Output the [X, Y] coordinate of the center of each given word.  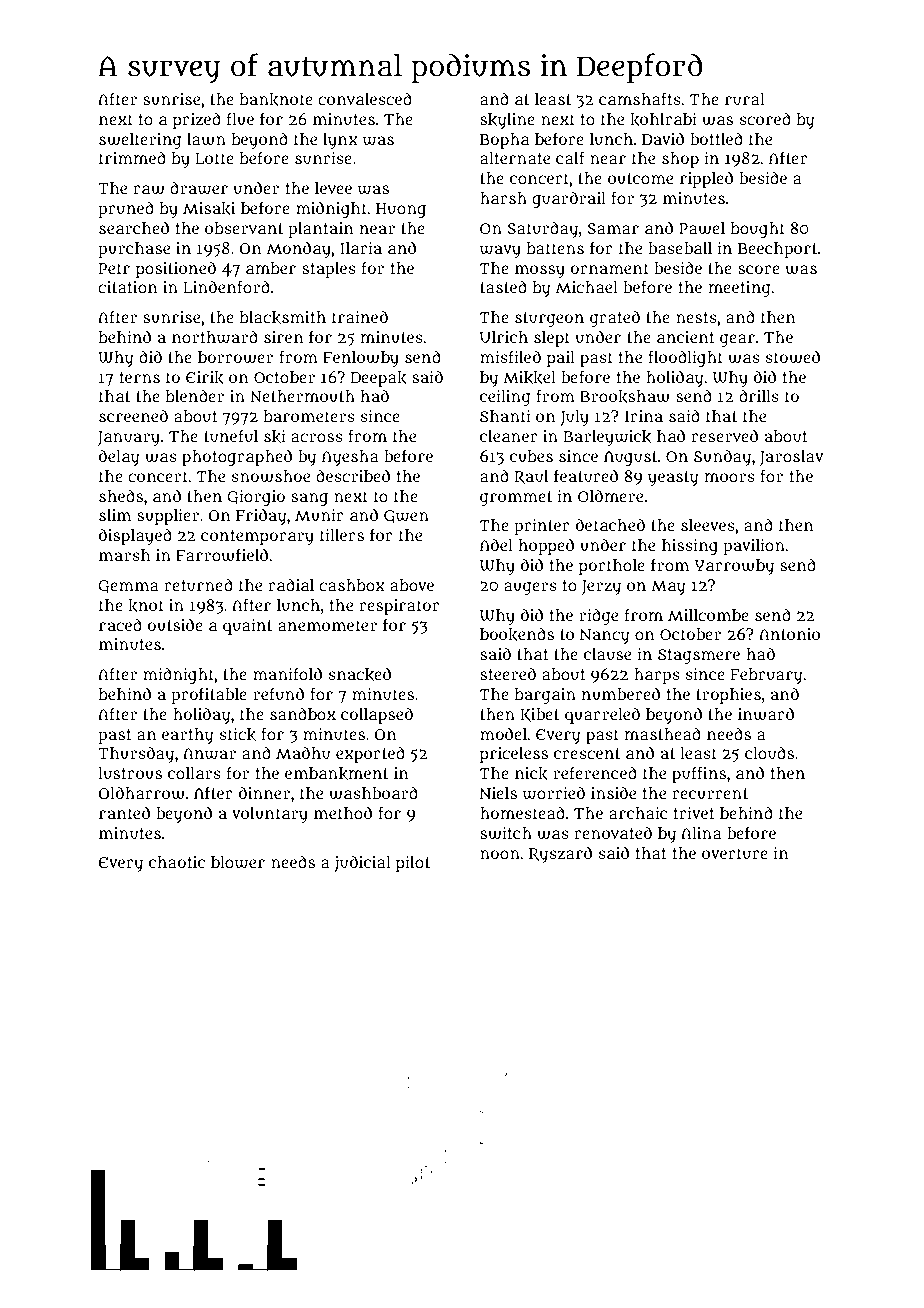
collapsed [377, 715]
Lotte [214, 159]
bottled [716, 138]
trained [360, 316]
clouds [769, 752]
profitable [209, 695]
